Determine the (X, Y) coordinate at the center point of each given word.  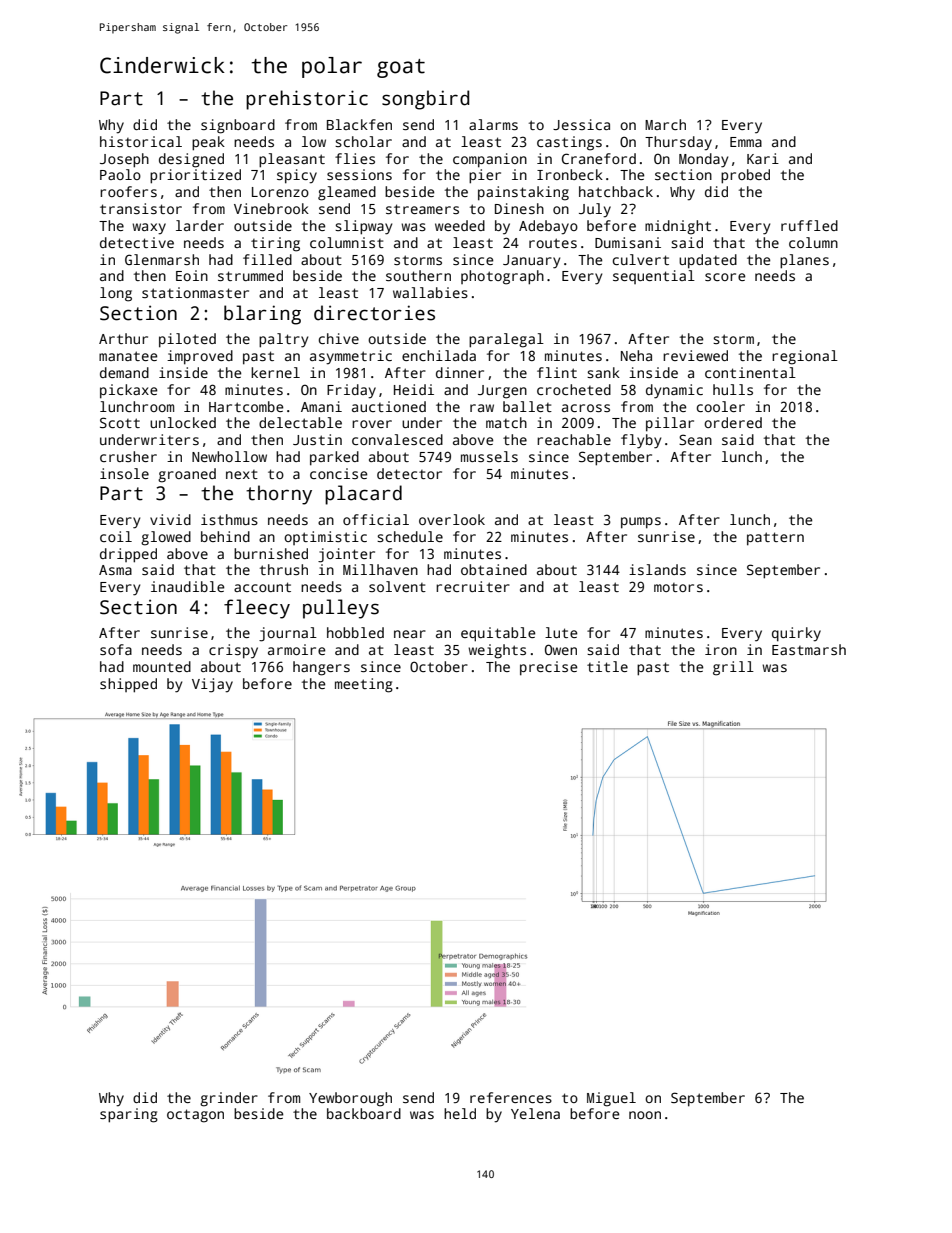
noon (645, 1115)
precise (548, 668)
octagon (195, 1116)
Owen (561, 649)
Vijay (212, 685)
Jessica (581, 124)
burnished (271, 553)
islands (657, 569)
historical (141, 141)
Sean (695, 439)
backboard (364, 1113)
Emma (746, 142)
